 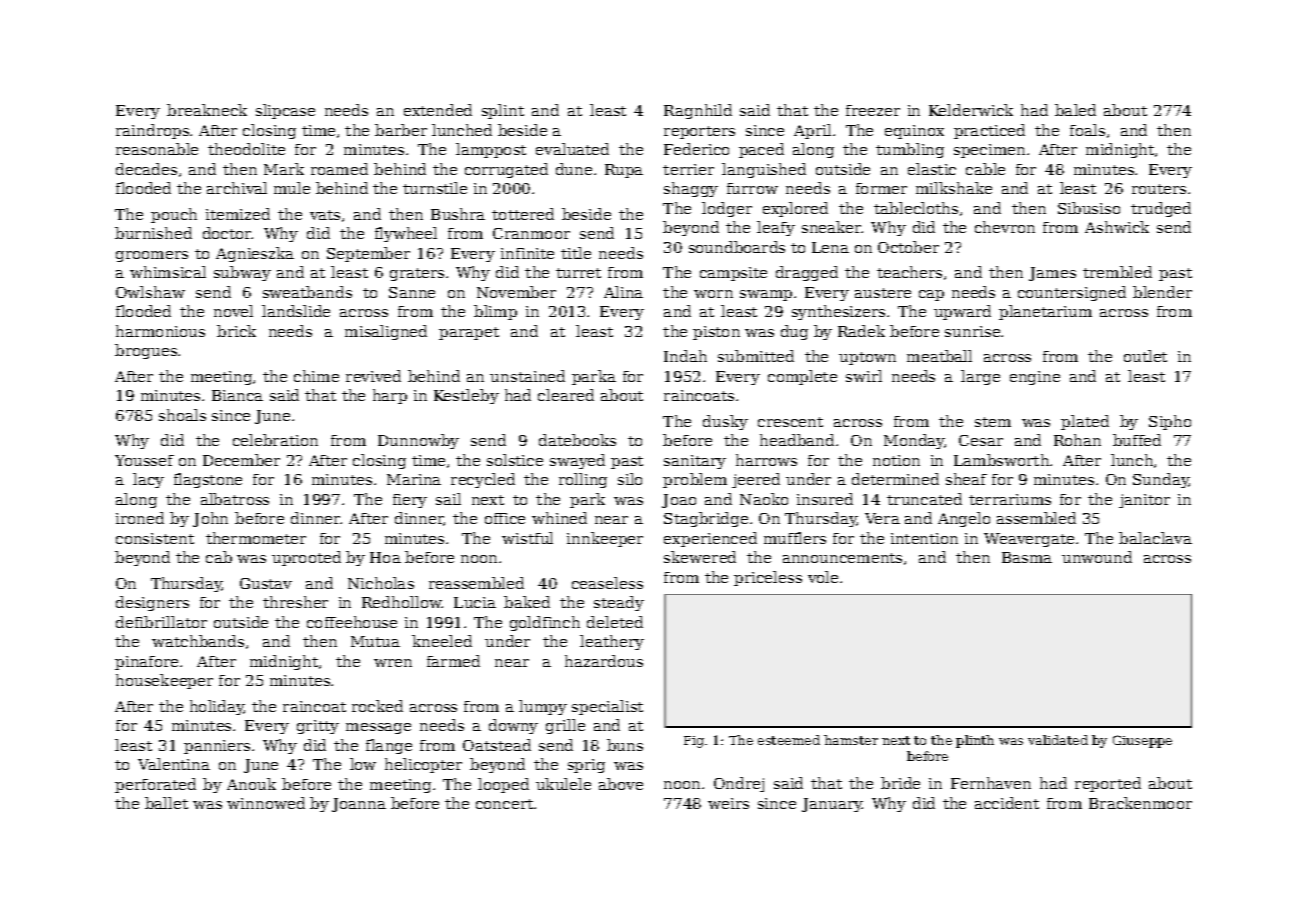 I want to click on January, so click(x=832, y=805).
